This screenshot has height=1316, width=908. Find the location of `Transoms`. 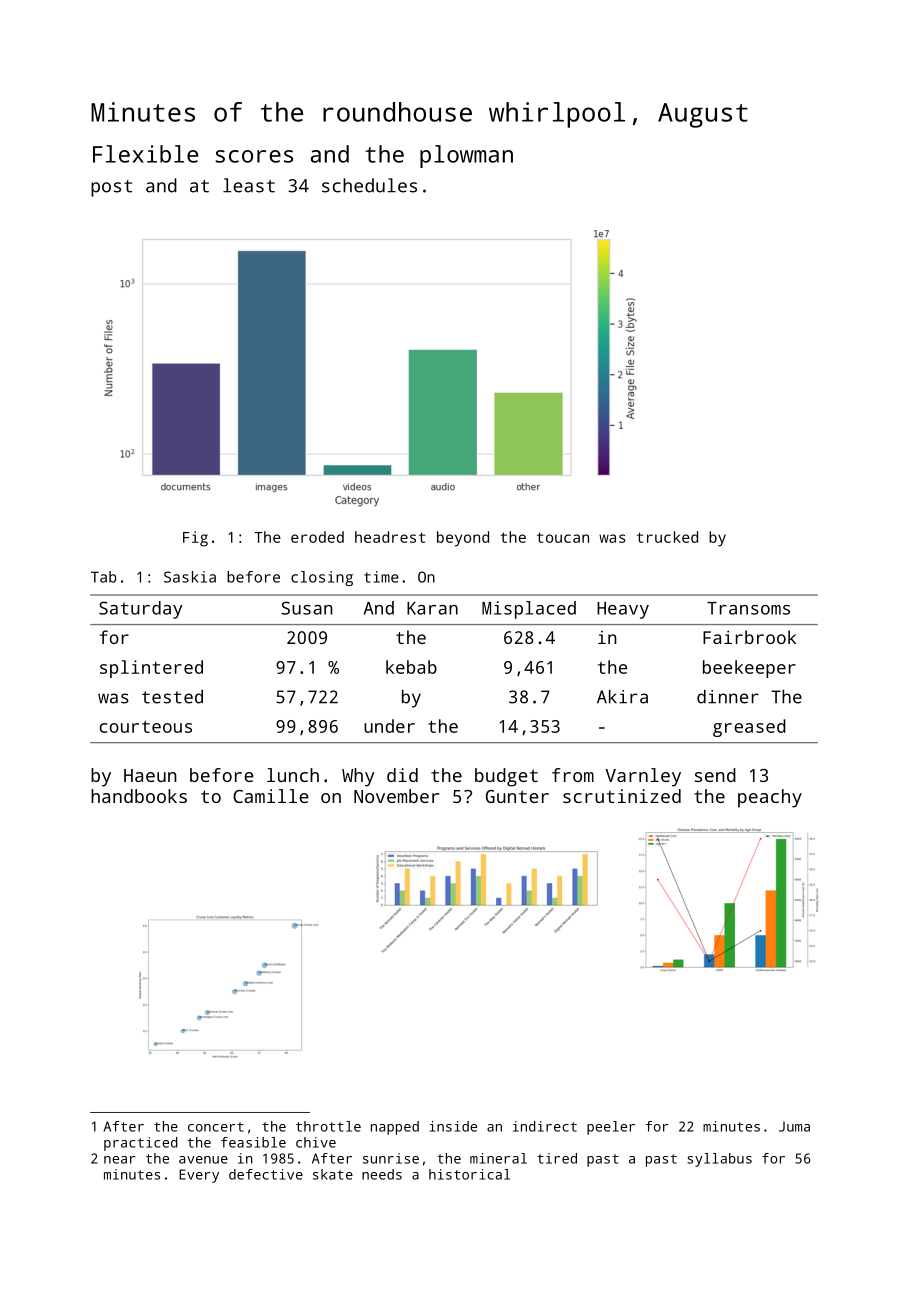

Transoms is located at coordinates (748, 608).
